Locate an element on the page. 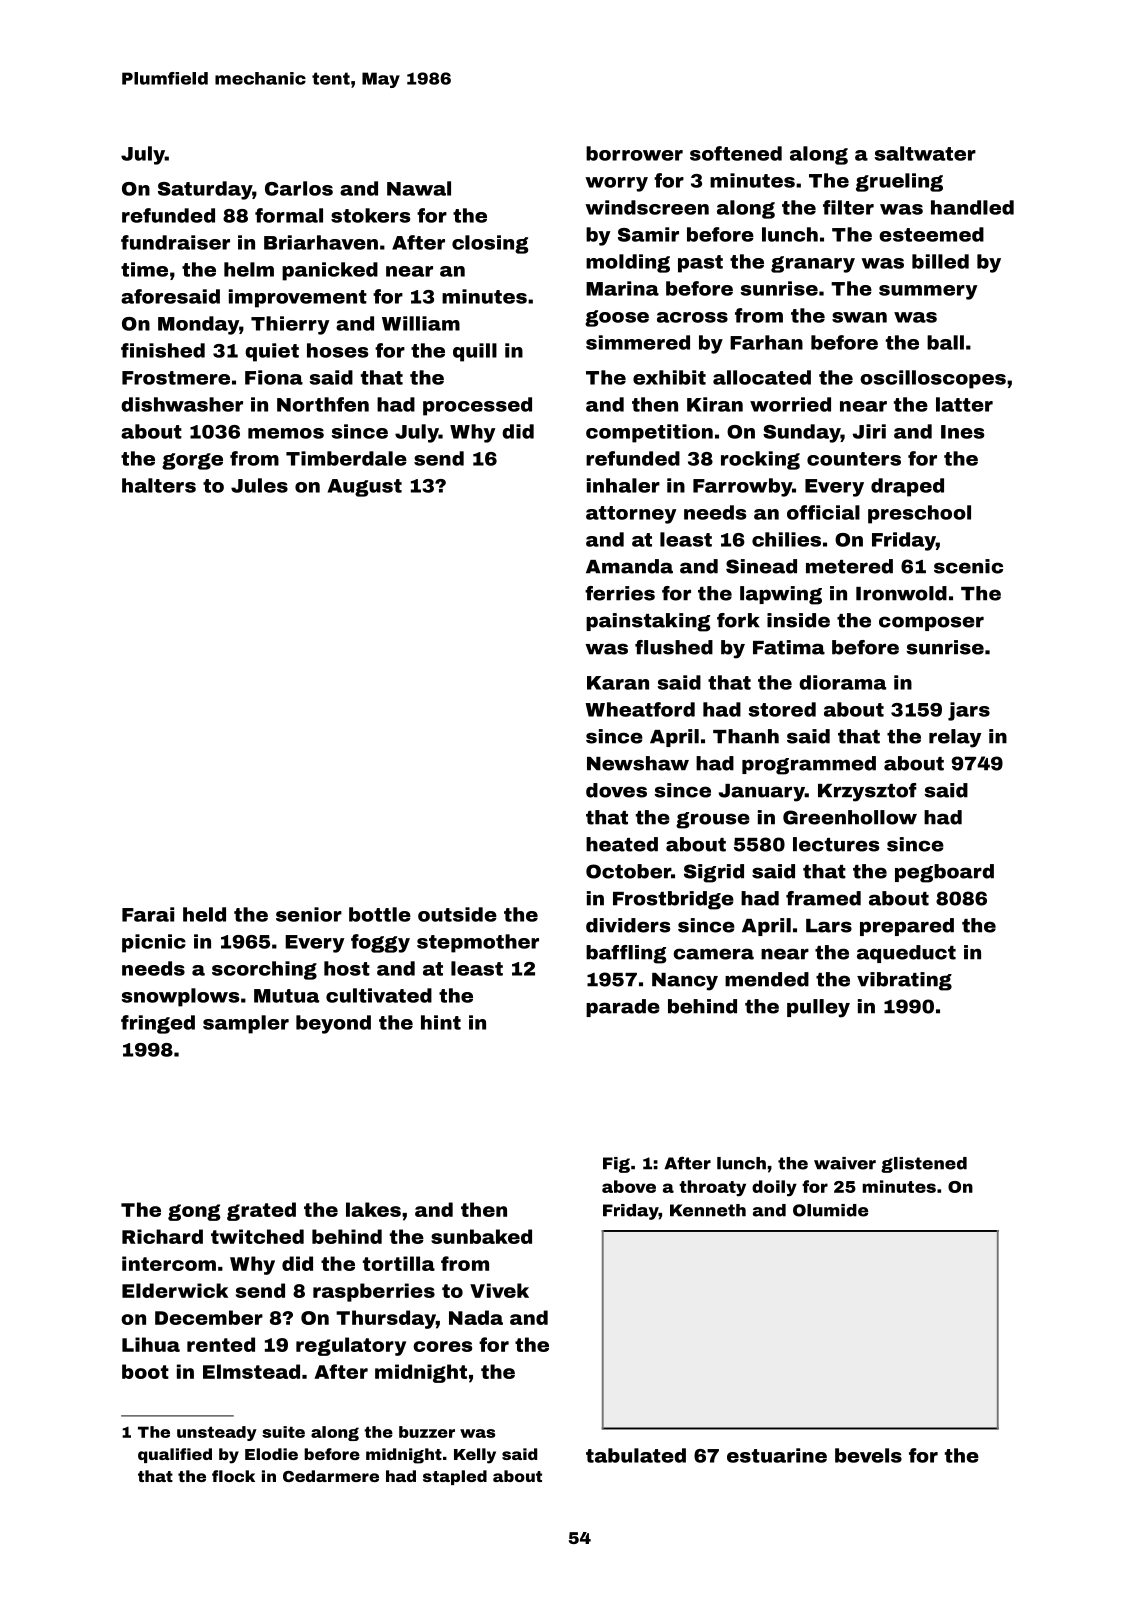  stapled is located at coordinates (455, 1477).
